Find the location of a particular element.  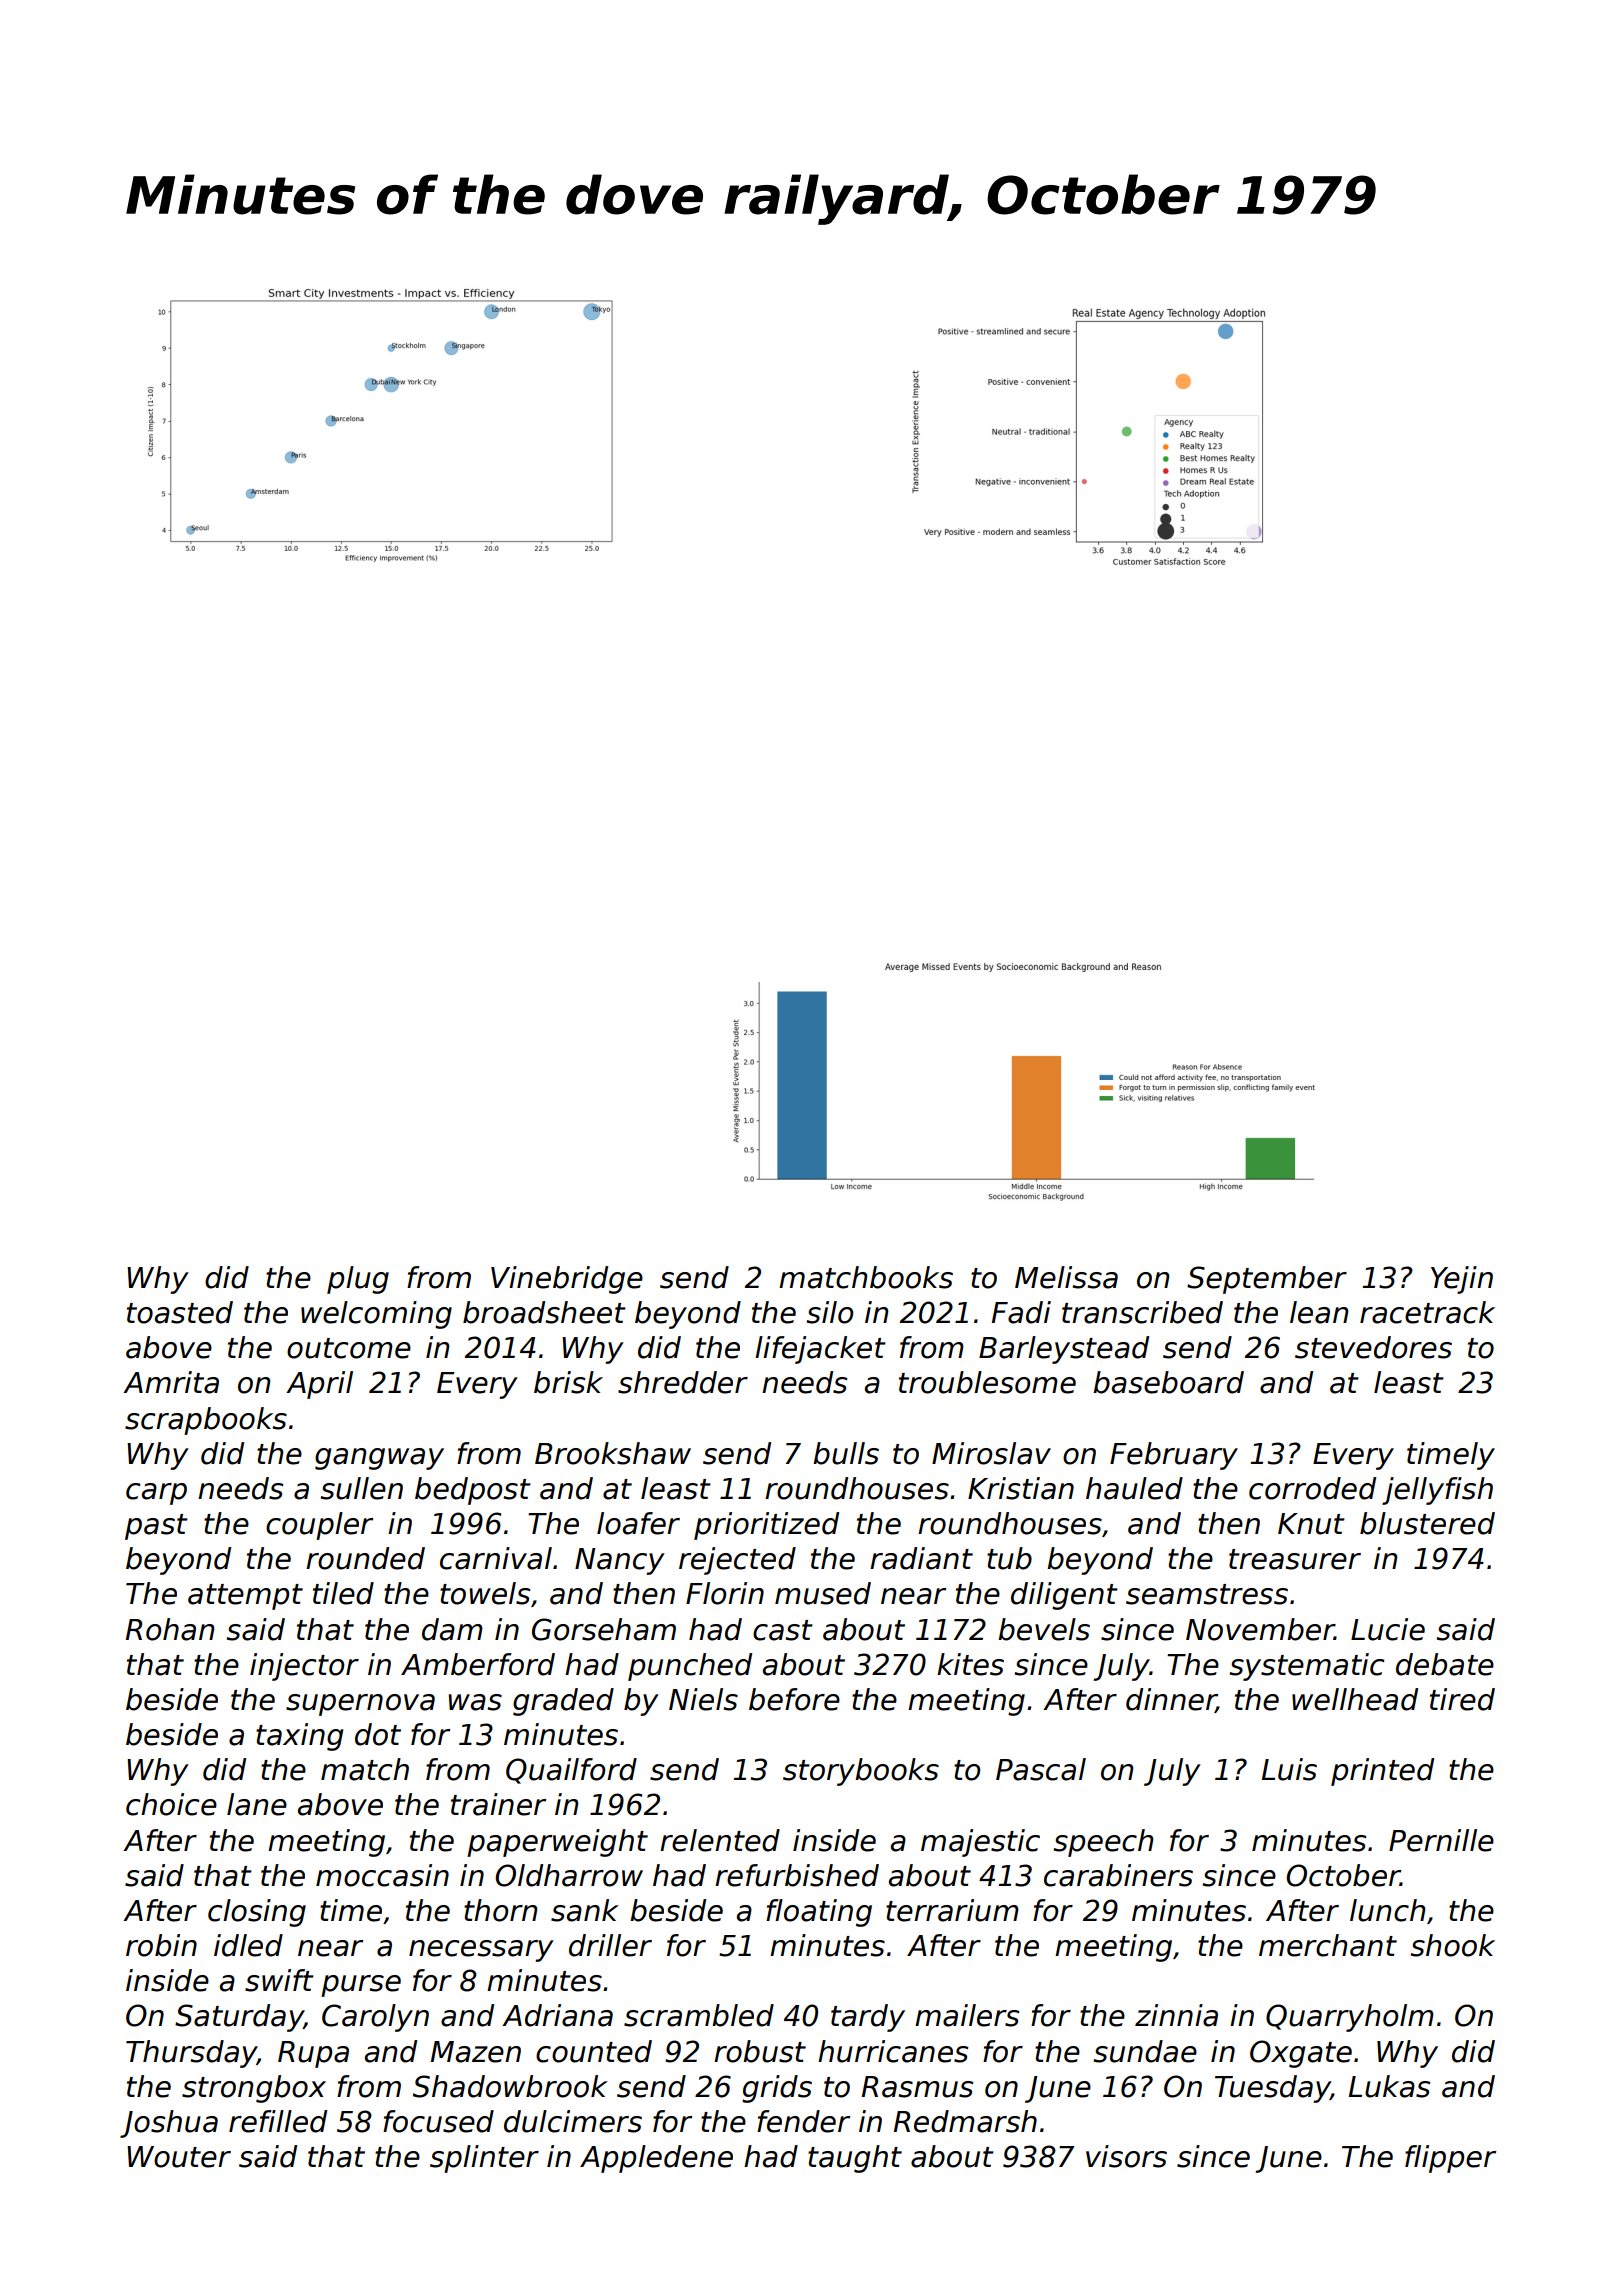

Wouter is located at coordinates (179, 2157).
